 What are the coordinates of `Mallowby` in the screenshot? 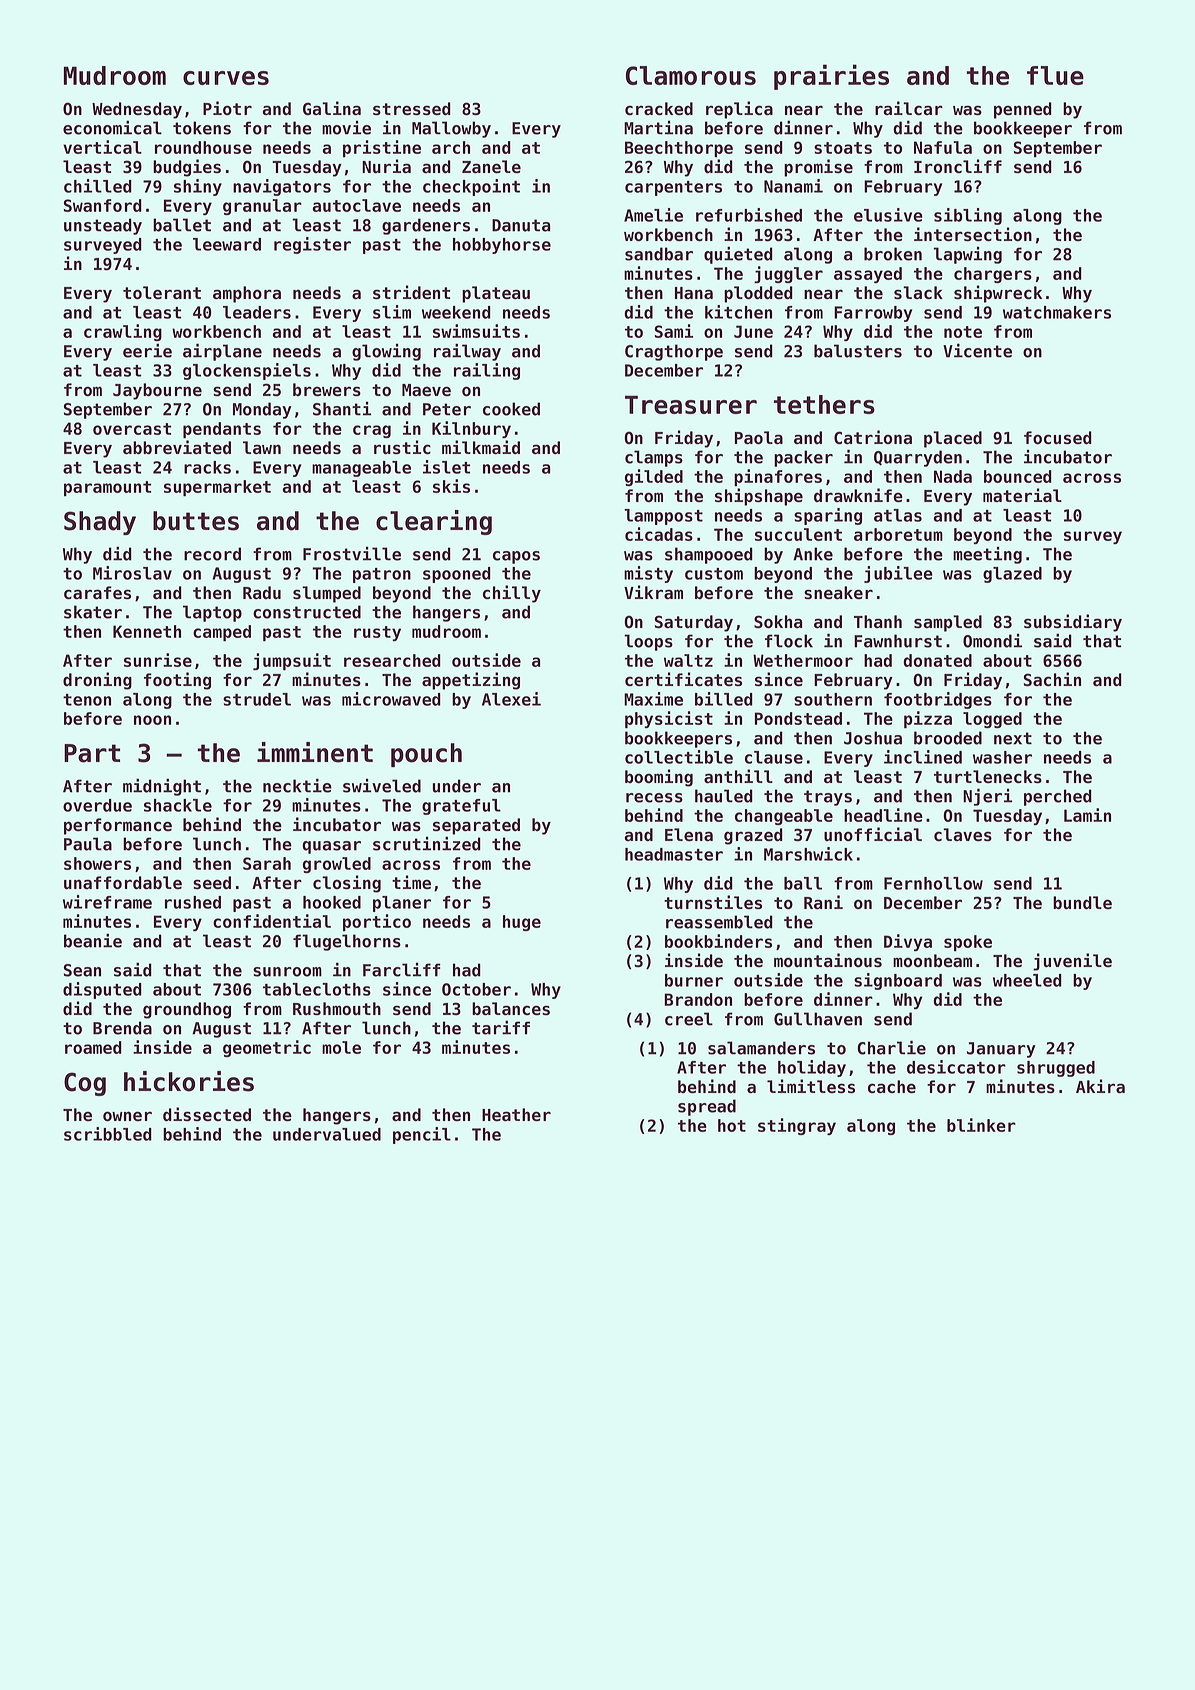 It's located at (451, 129).
